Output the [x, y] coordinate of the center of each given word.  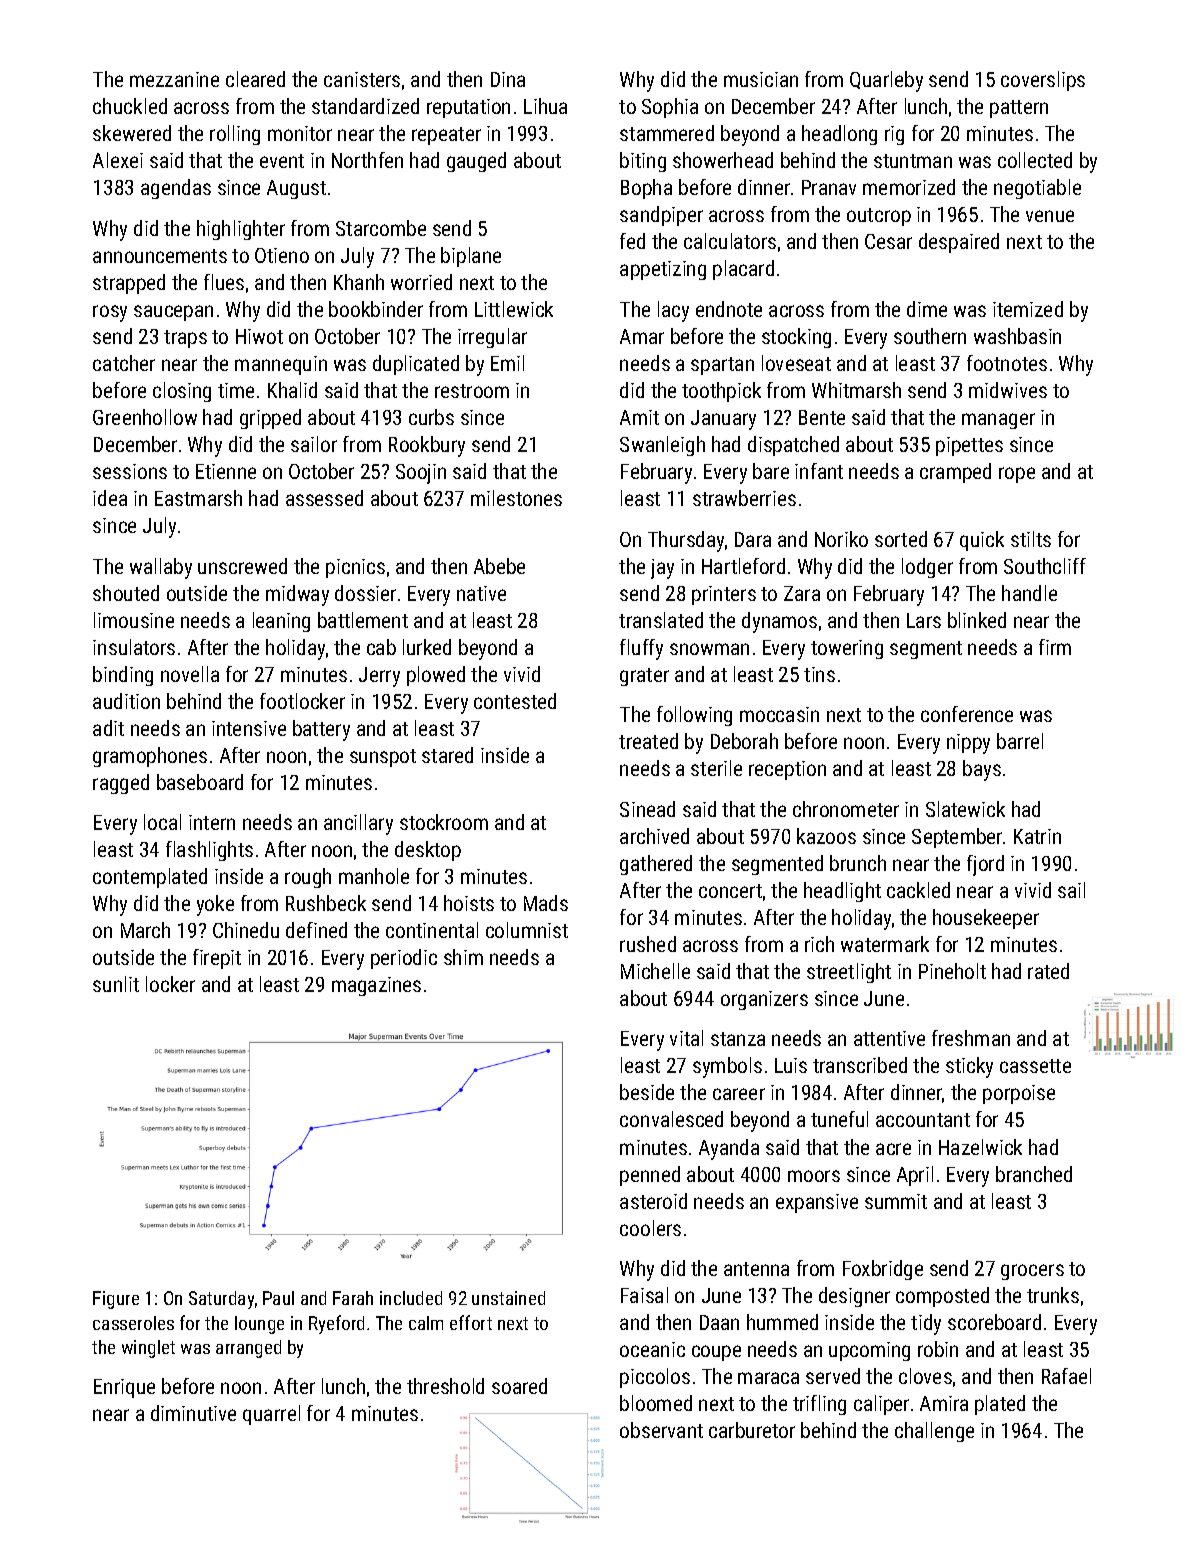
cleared [255, 79]
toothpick [721, 392]
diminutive [193, 1413]
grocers [1032, 1272]
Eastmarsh [198, 498]
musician [761, 79]
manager [998, 421]
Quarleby [886, 81]
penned [650, 1176]
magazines [376, 986]
